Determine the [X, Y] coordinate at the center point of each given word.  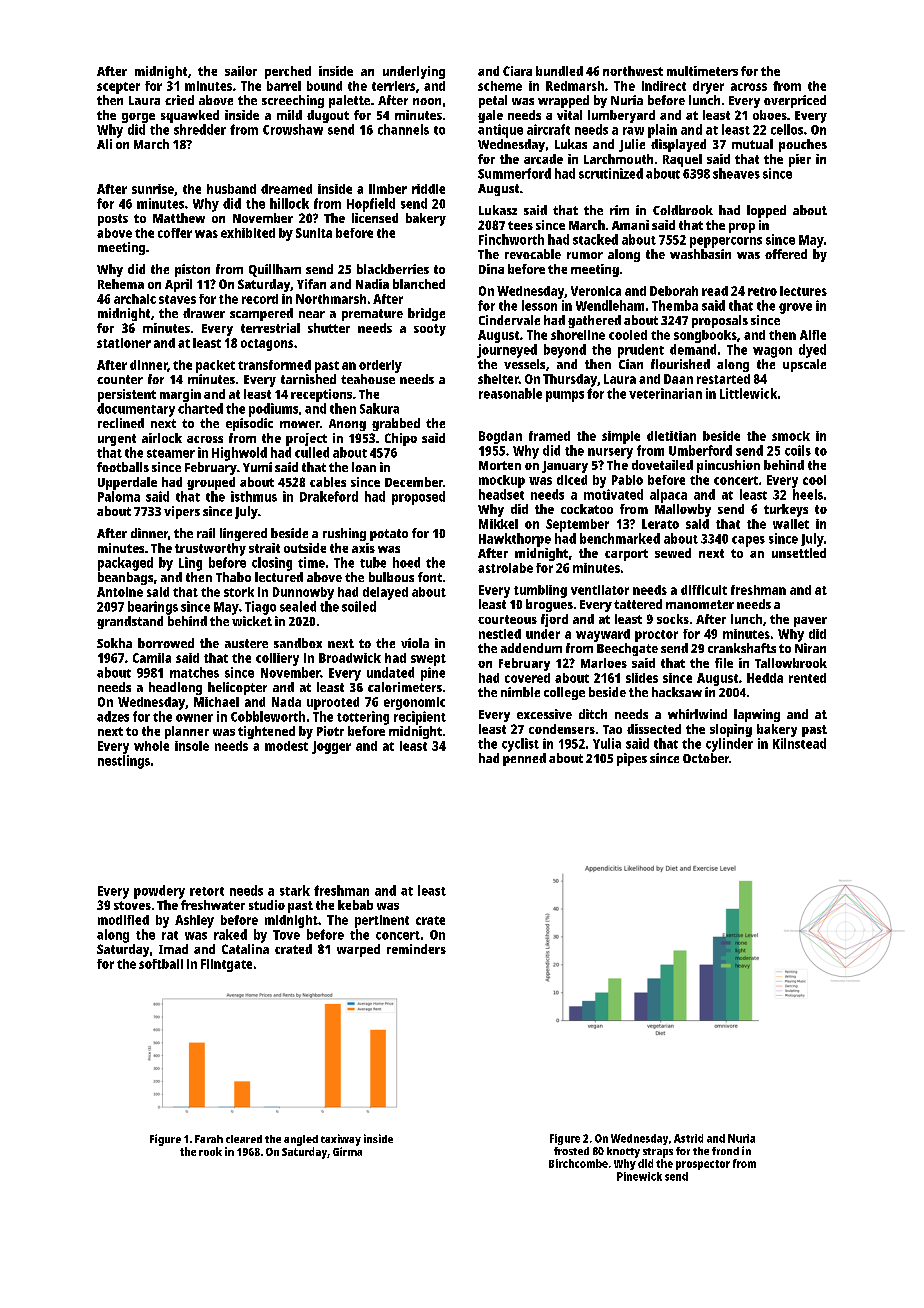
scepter [118, 88]
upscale [804, 365]
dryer [708, 87]
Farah [209, 1139]
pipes [632, 759]
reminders [416, 949]
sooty [430, 330]
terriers [393, 86]
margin [180, 395]
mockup [502, 481]
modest [286, 746]
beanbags [125, 578]
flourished [680, 364]
